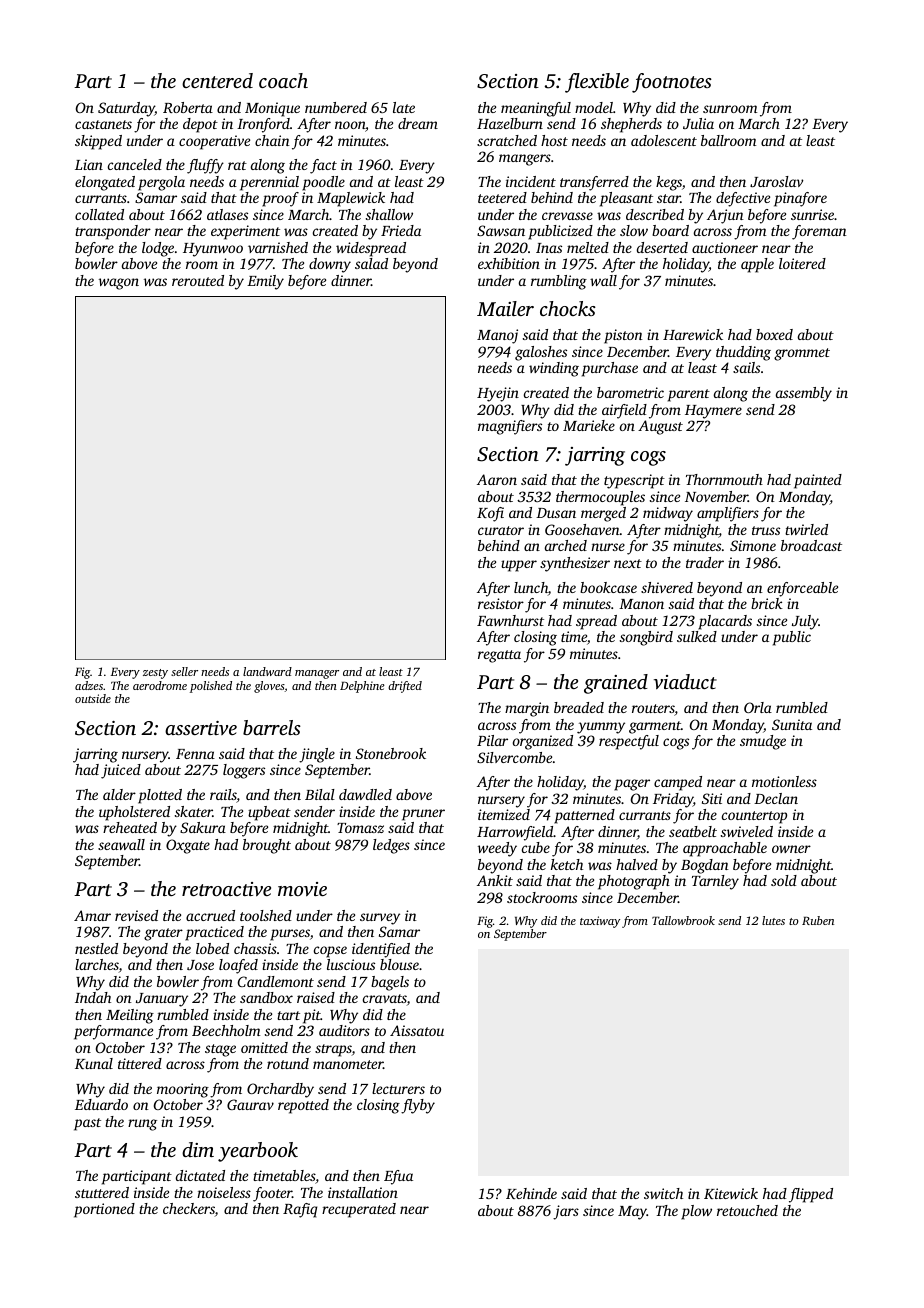 This screenshot has height=1308, width=924. I want to click on August, so click(660, 427).
